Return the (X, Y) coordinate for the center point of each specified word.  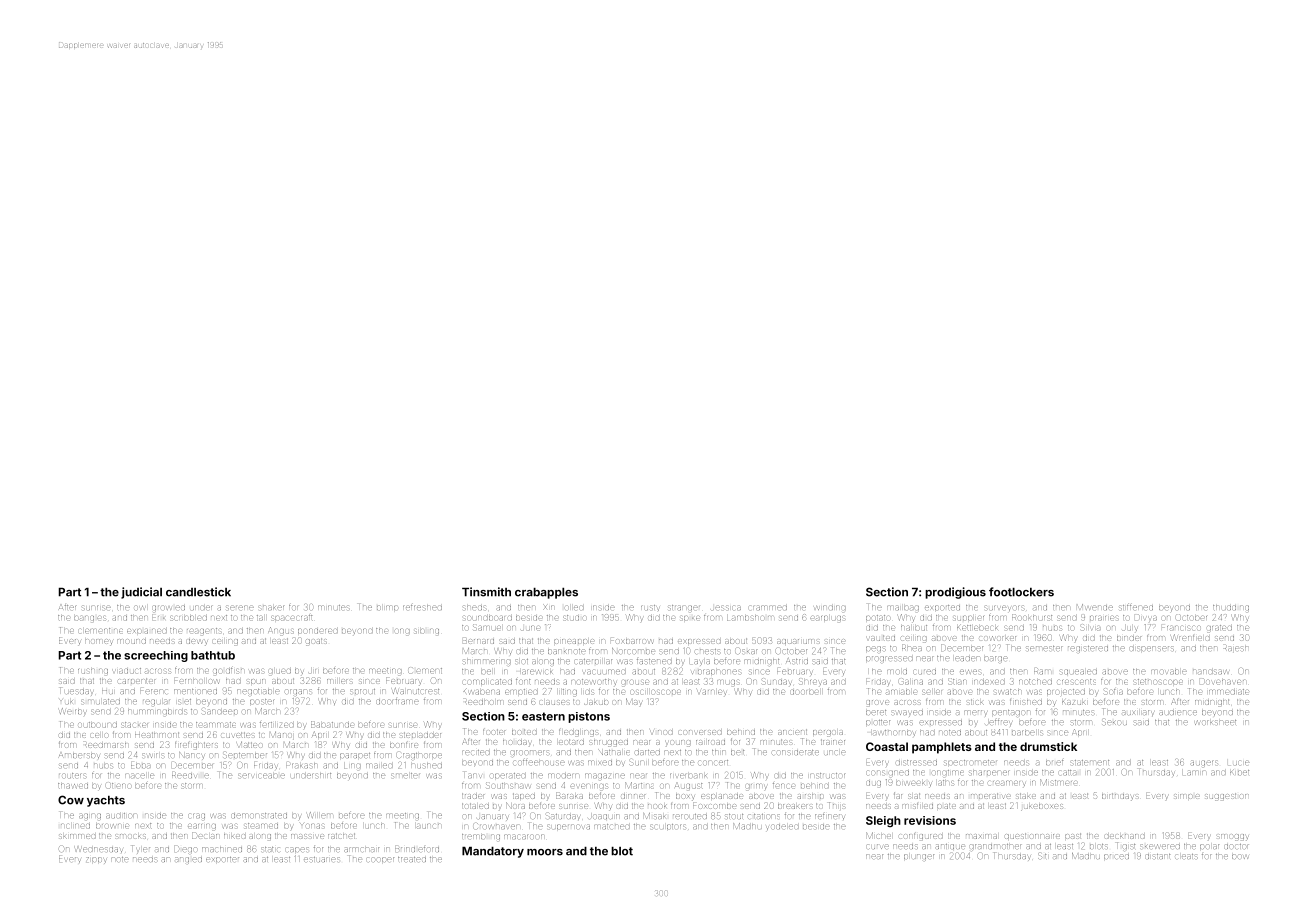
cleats (1186, 856)
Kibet (1239, 772)
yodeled (783, 827)
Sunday (776, 681)
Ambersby (79, 756)
